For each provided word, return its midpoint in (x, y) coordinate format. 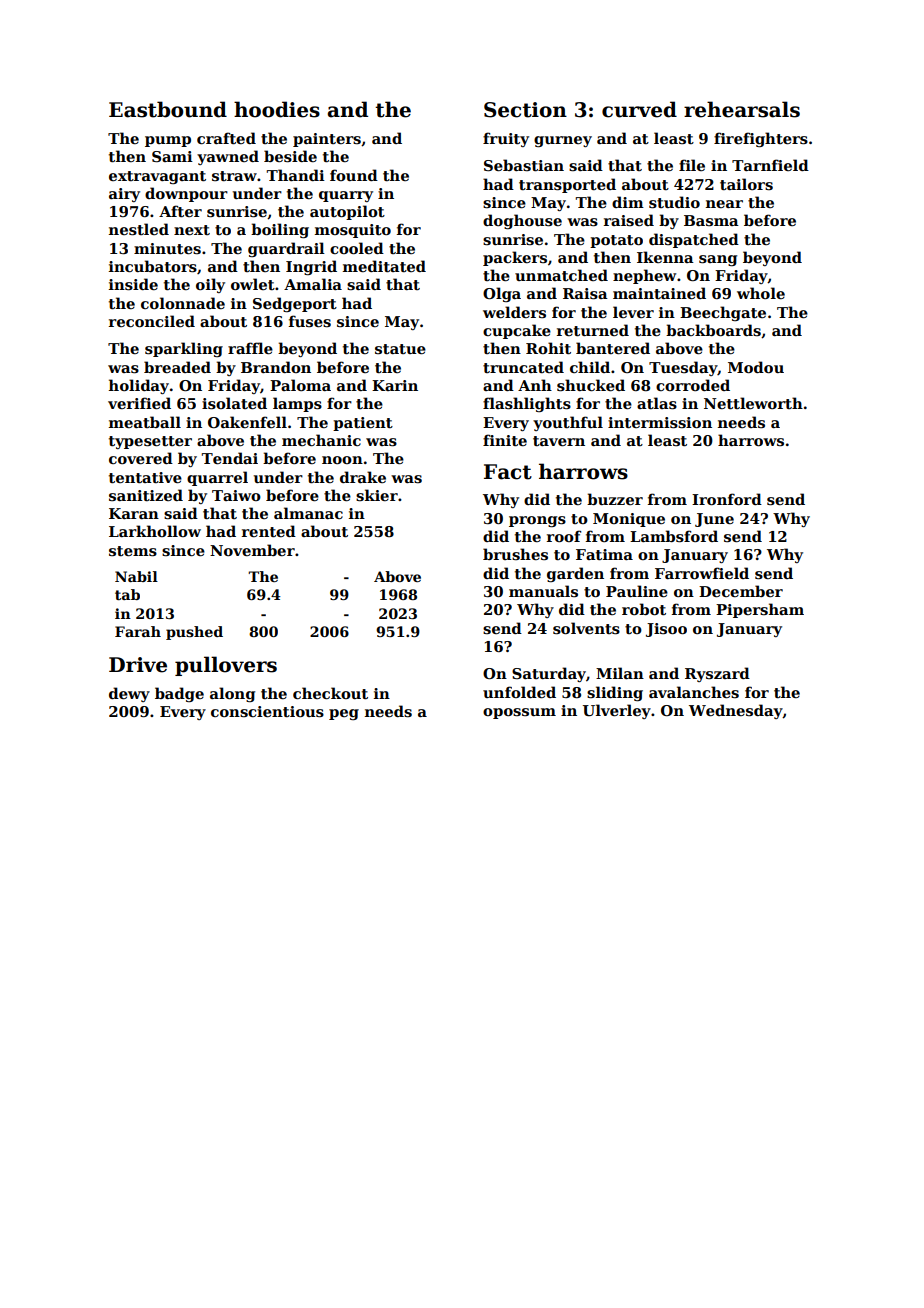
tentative (145, 477)
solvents (586, 628)
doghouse (522, 221)
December (741, 591)
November (252, 550)
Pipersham (760, 610)
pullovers (226, 666)
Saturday (549, 674)
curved (639, 109)
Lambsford (674, 536)
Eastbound (168, 109)
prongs (537, 521)
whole (761, 293)
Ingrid (311, 267)
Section (525, 110)
